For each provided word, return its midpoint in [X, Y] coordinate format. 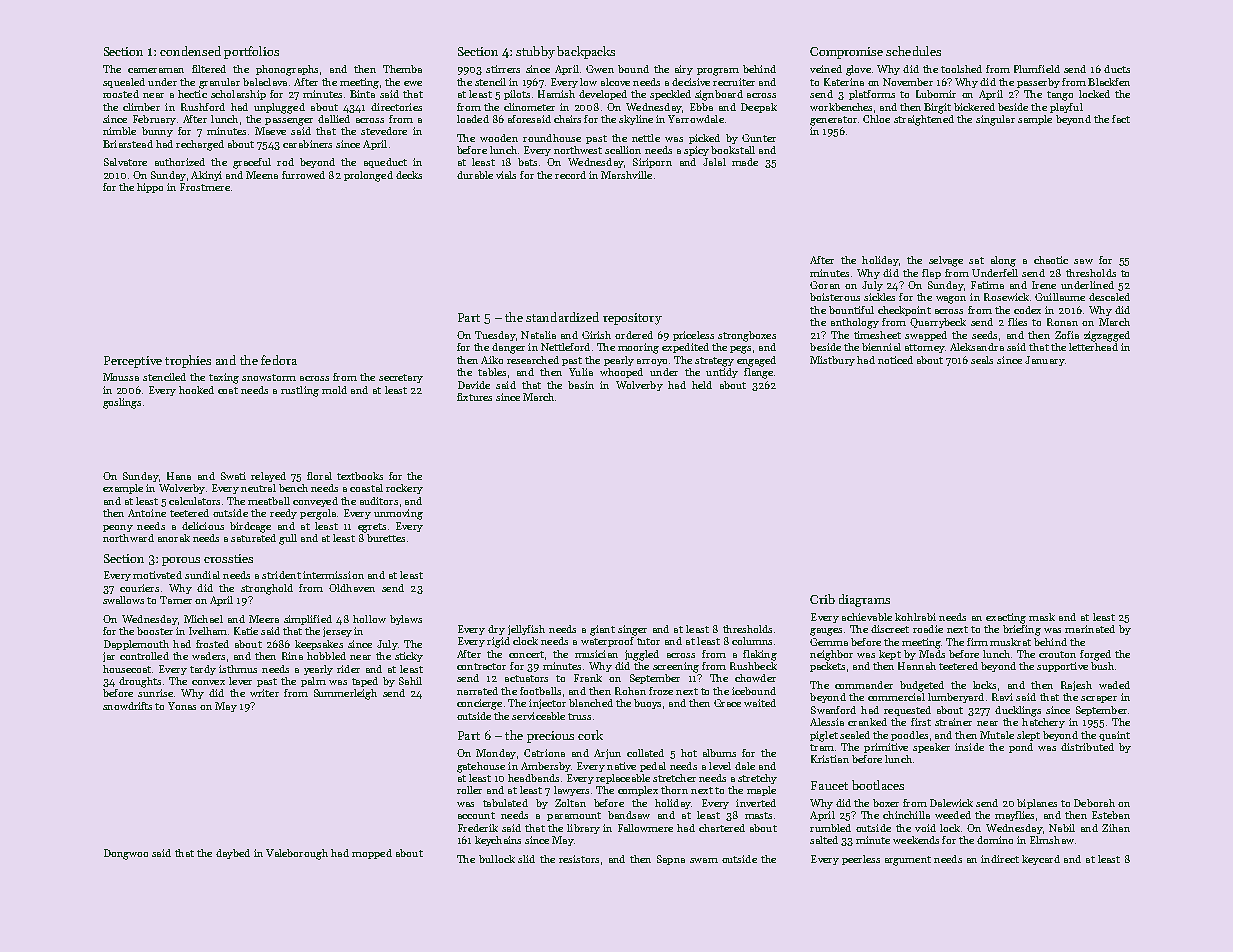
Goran [825, 285]
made [745, 162]
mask [1042, 617]
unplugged [279, 108]
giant [602, 630]
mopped [372, 854]
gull [288, 539]
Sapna [671, 860]
